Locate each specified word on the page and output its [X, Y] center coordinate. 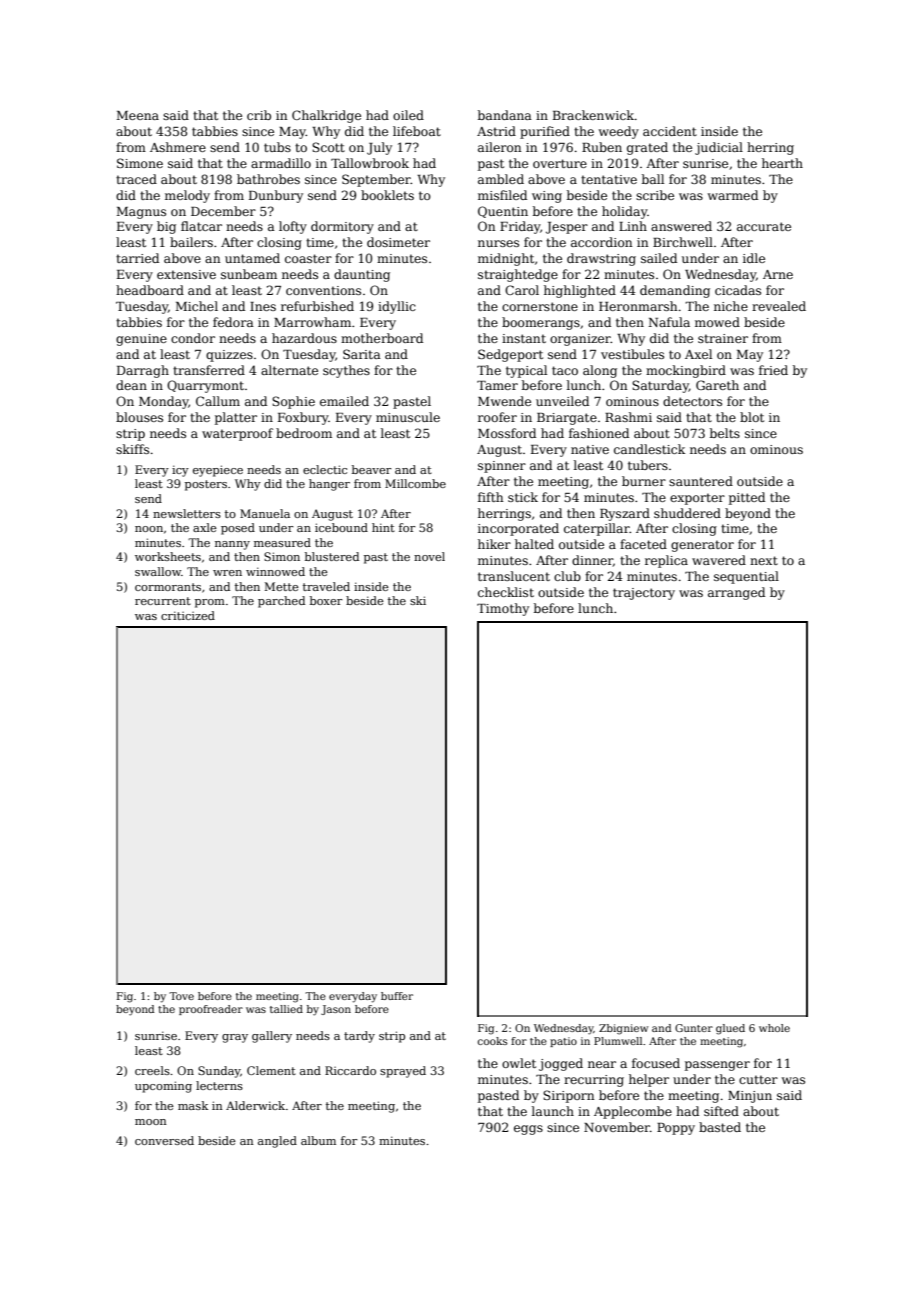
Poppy [676, 1129]
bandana [505, 115]
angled [277, 1142]
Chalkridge [326, 116]
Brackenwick [594, 115]
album [318, 1140]
